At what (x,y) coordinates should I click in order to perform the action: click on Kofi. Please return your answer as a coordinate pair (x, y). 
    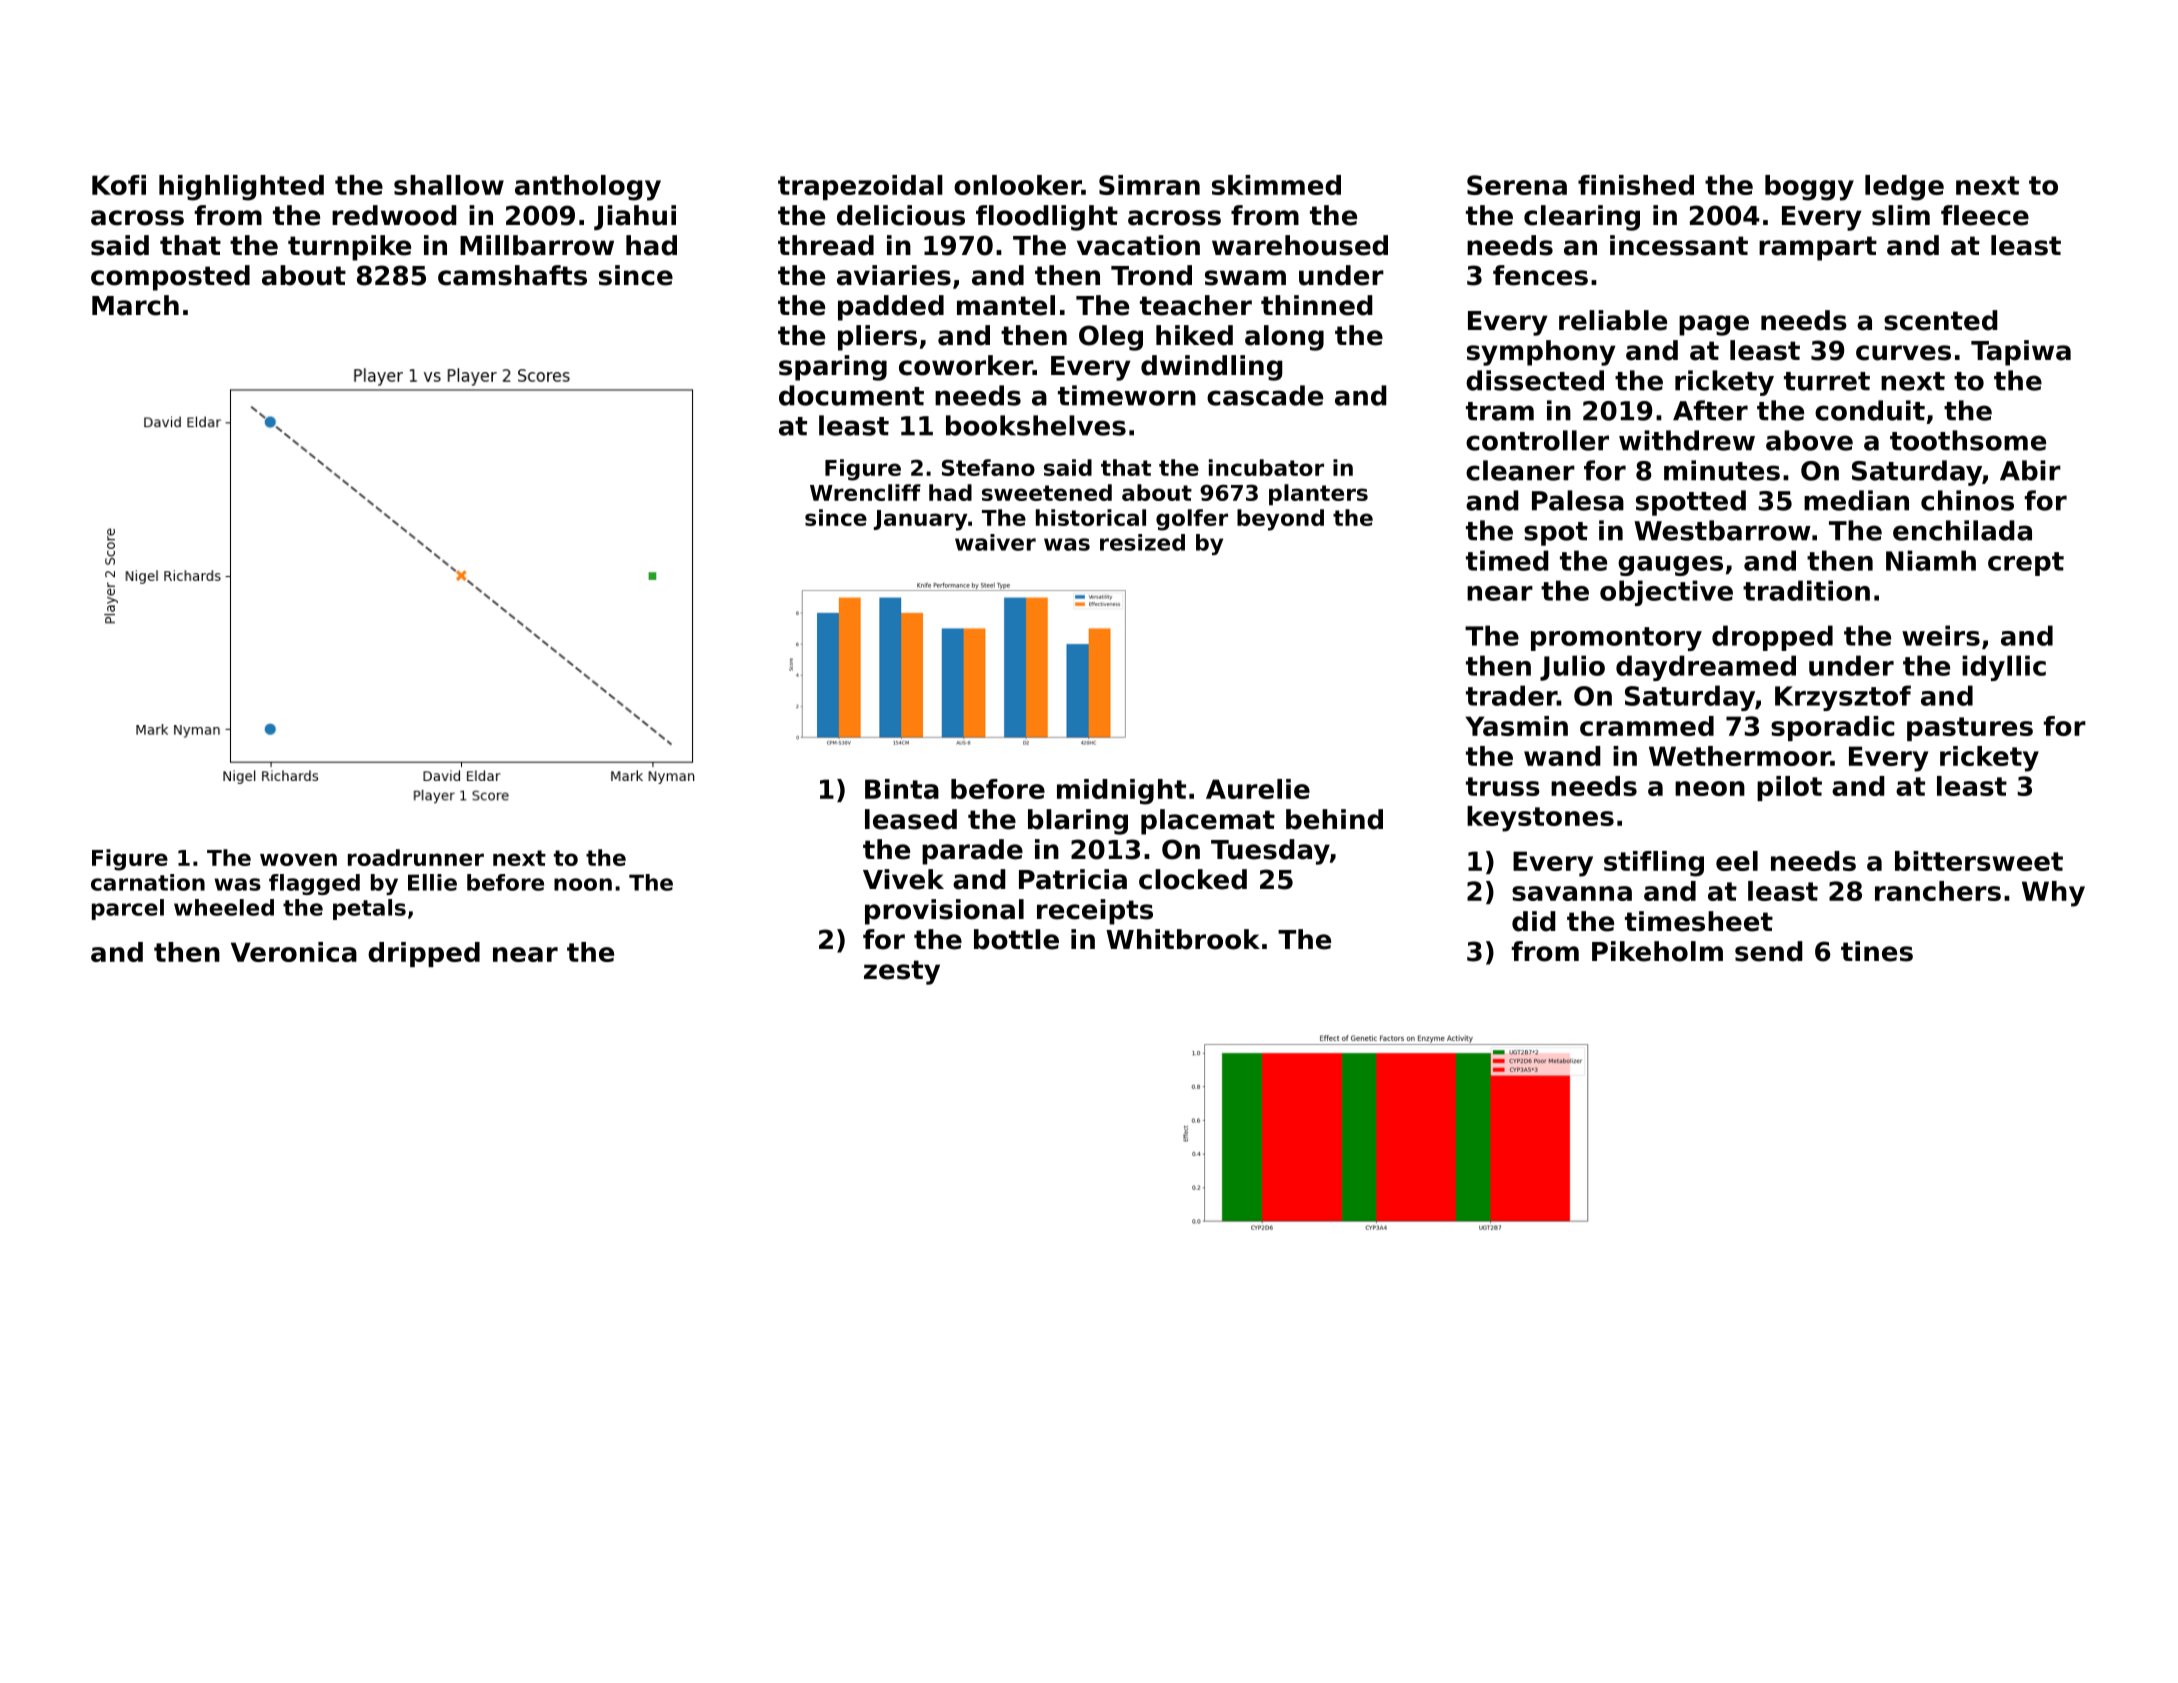
    Looking at the image, I should click on (119, 185).
